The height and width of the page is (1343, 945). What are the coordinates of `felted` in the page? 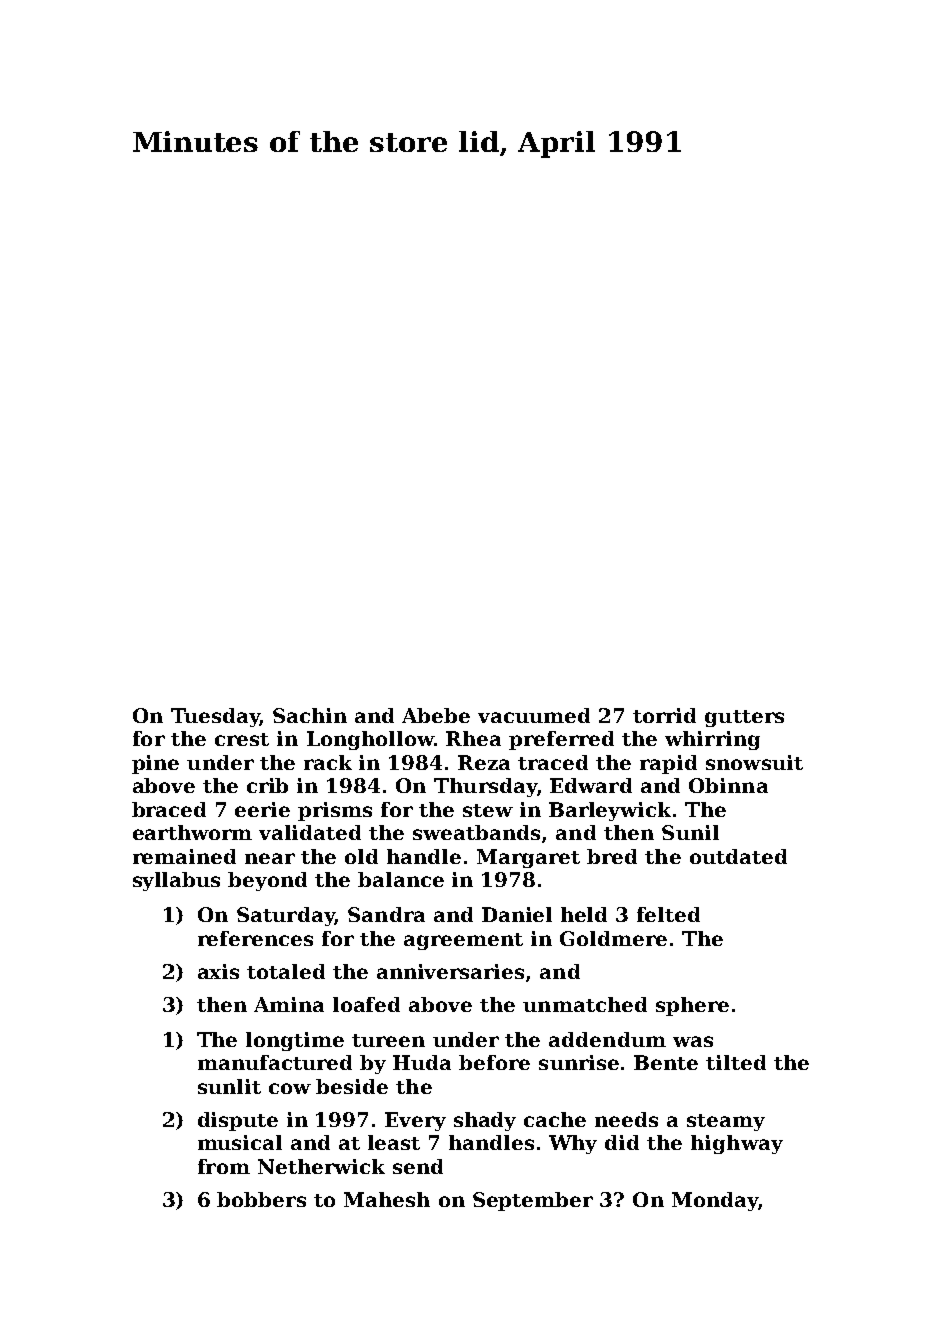 It's located at (668, 914).
